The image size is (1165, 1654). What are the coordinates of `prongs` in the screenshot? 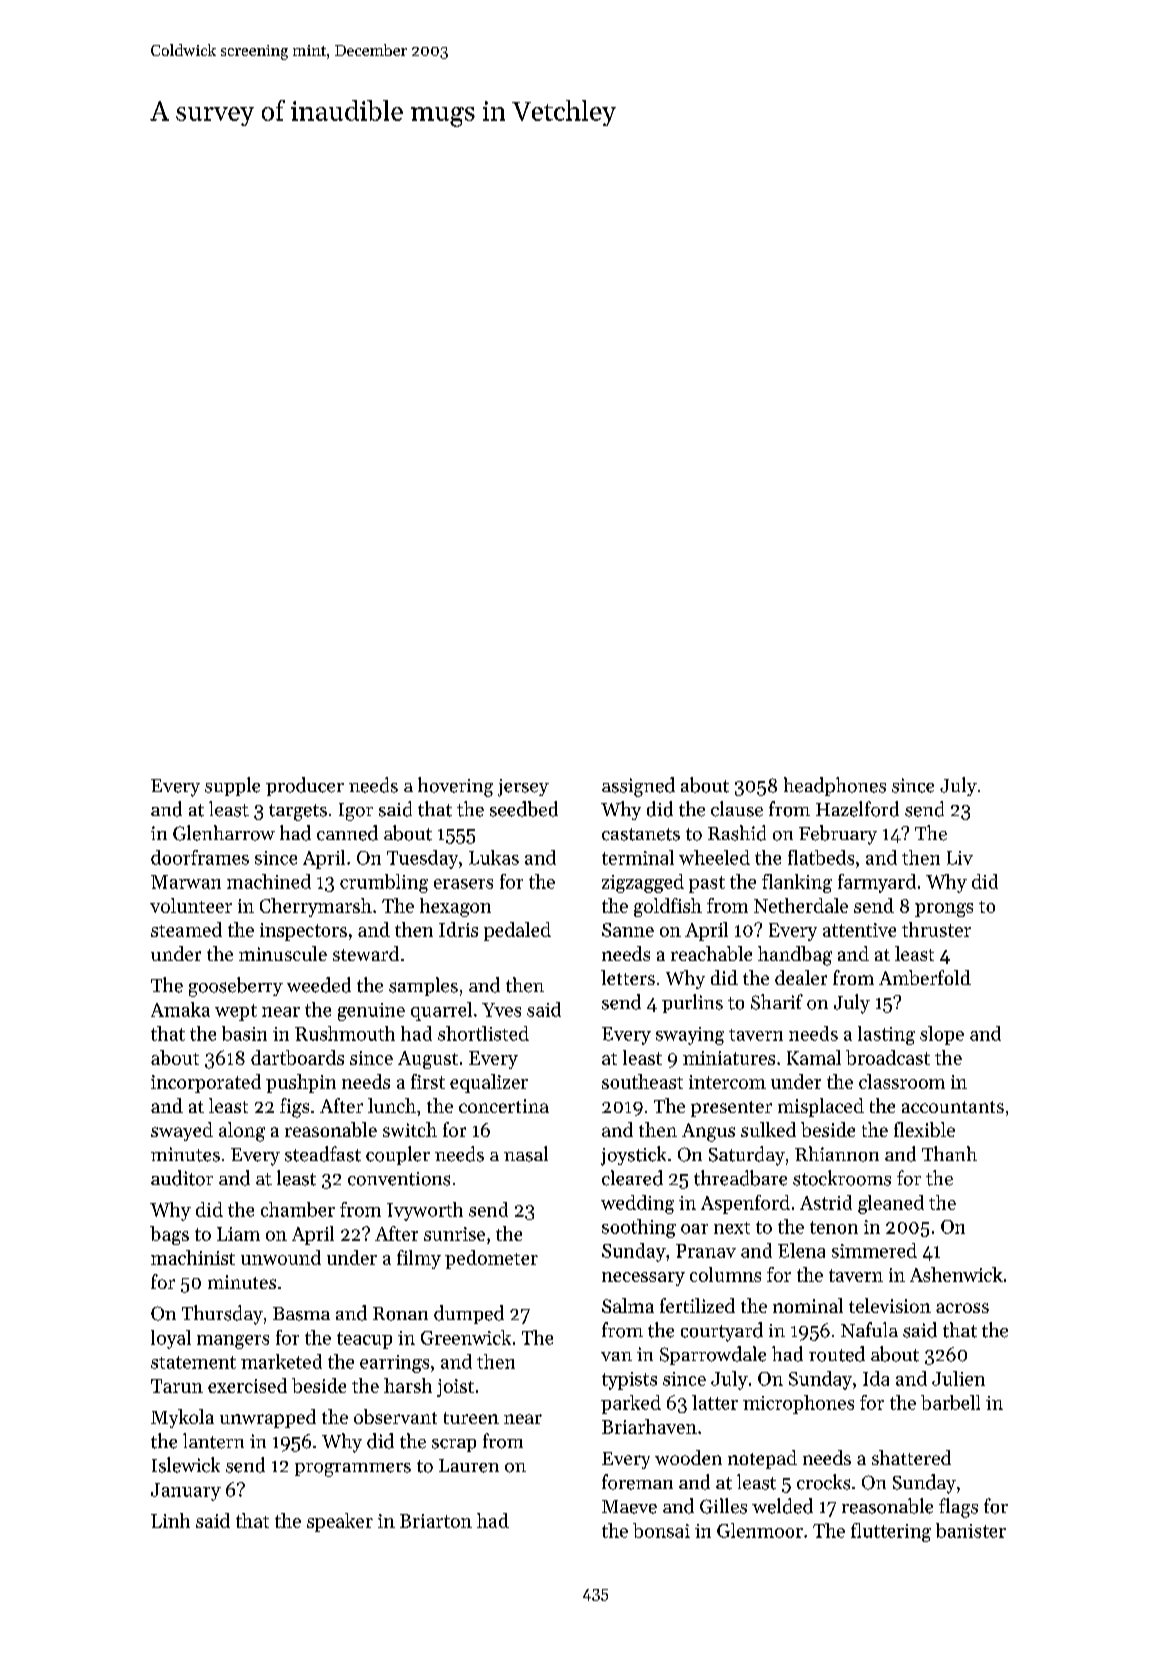 It's located at (944, 910).
